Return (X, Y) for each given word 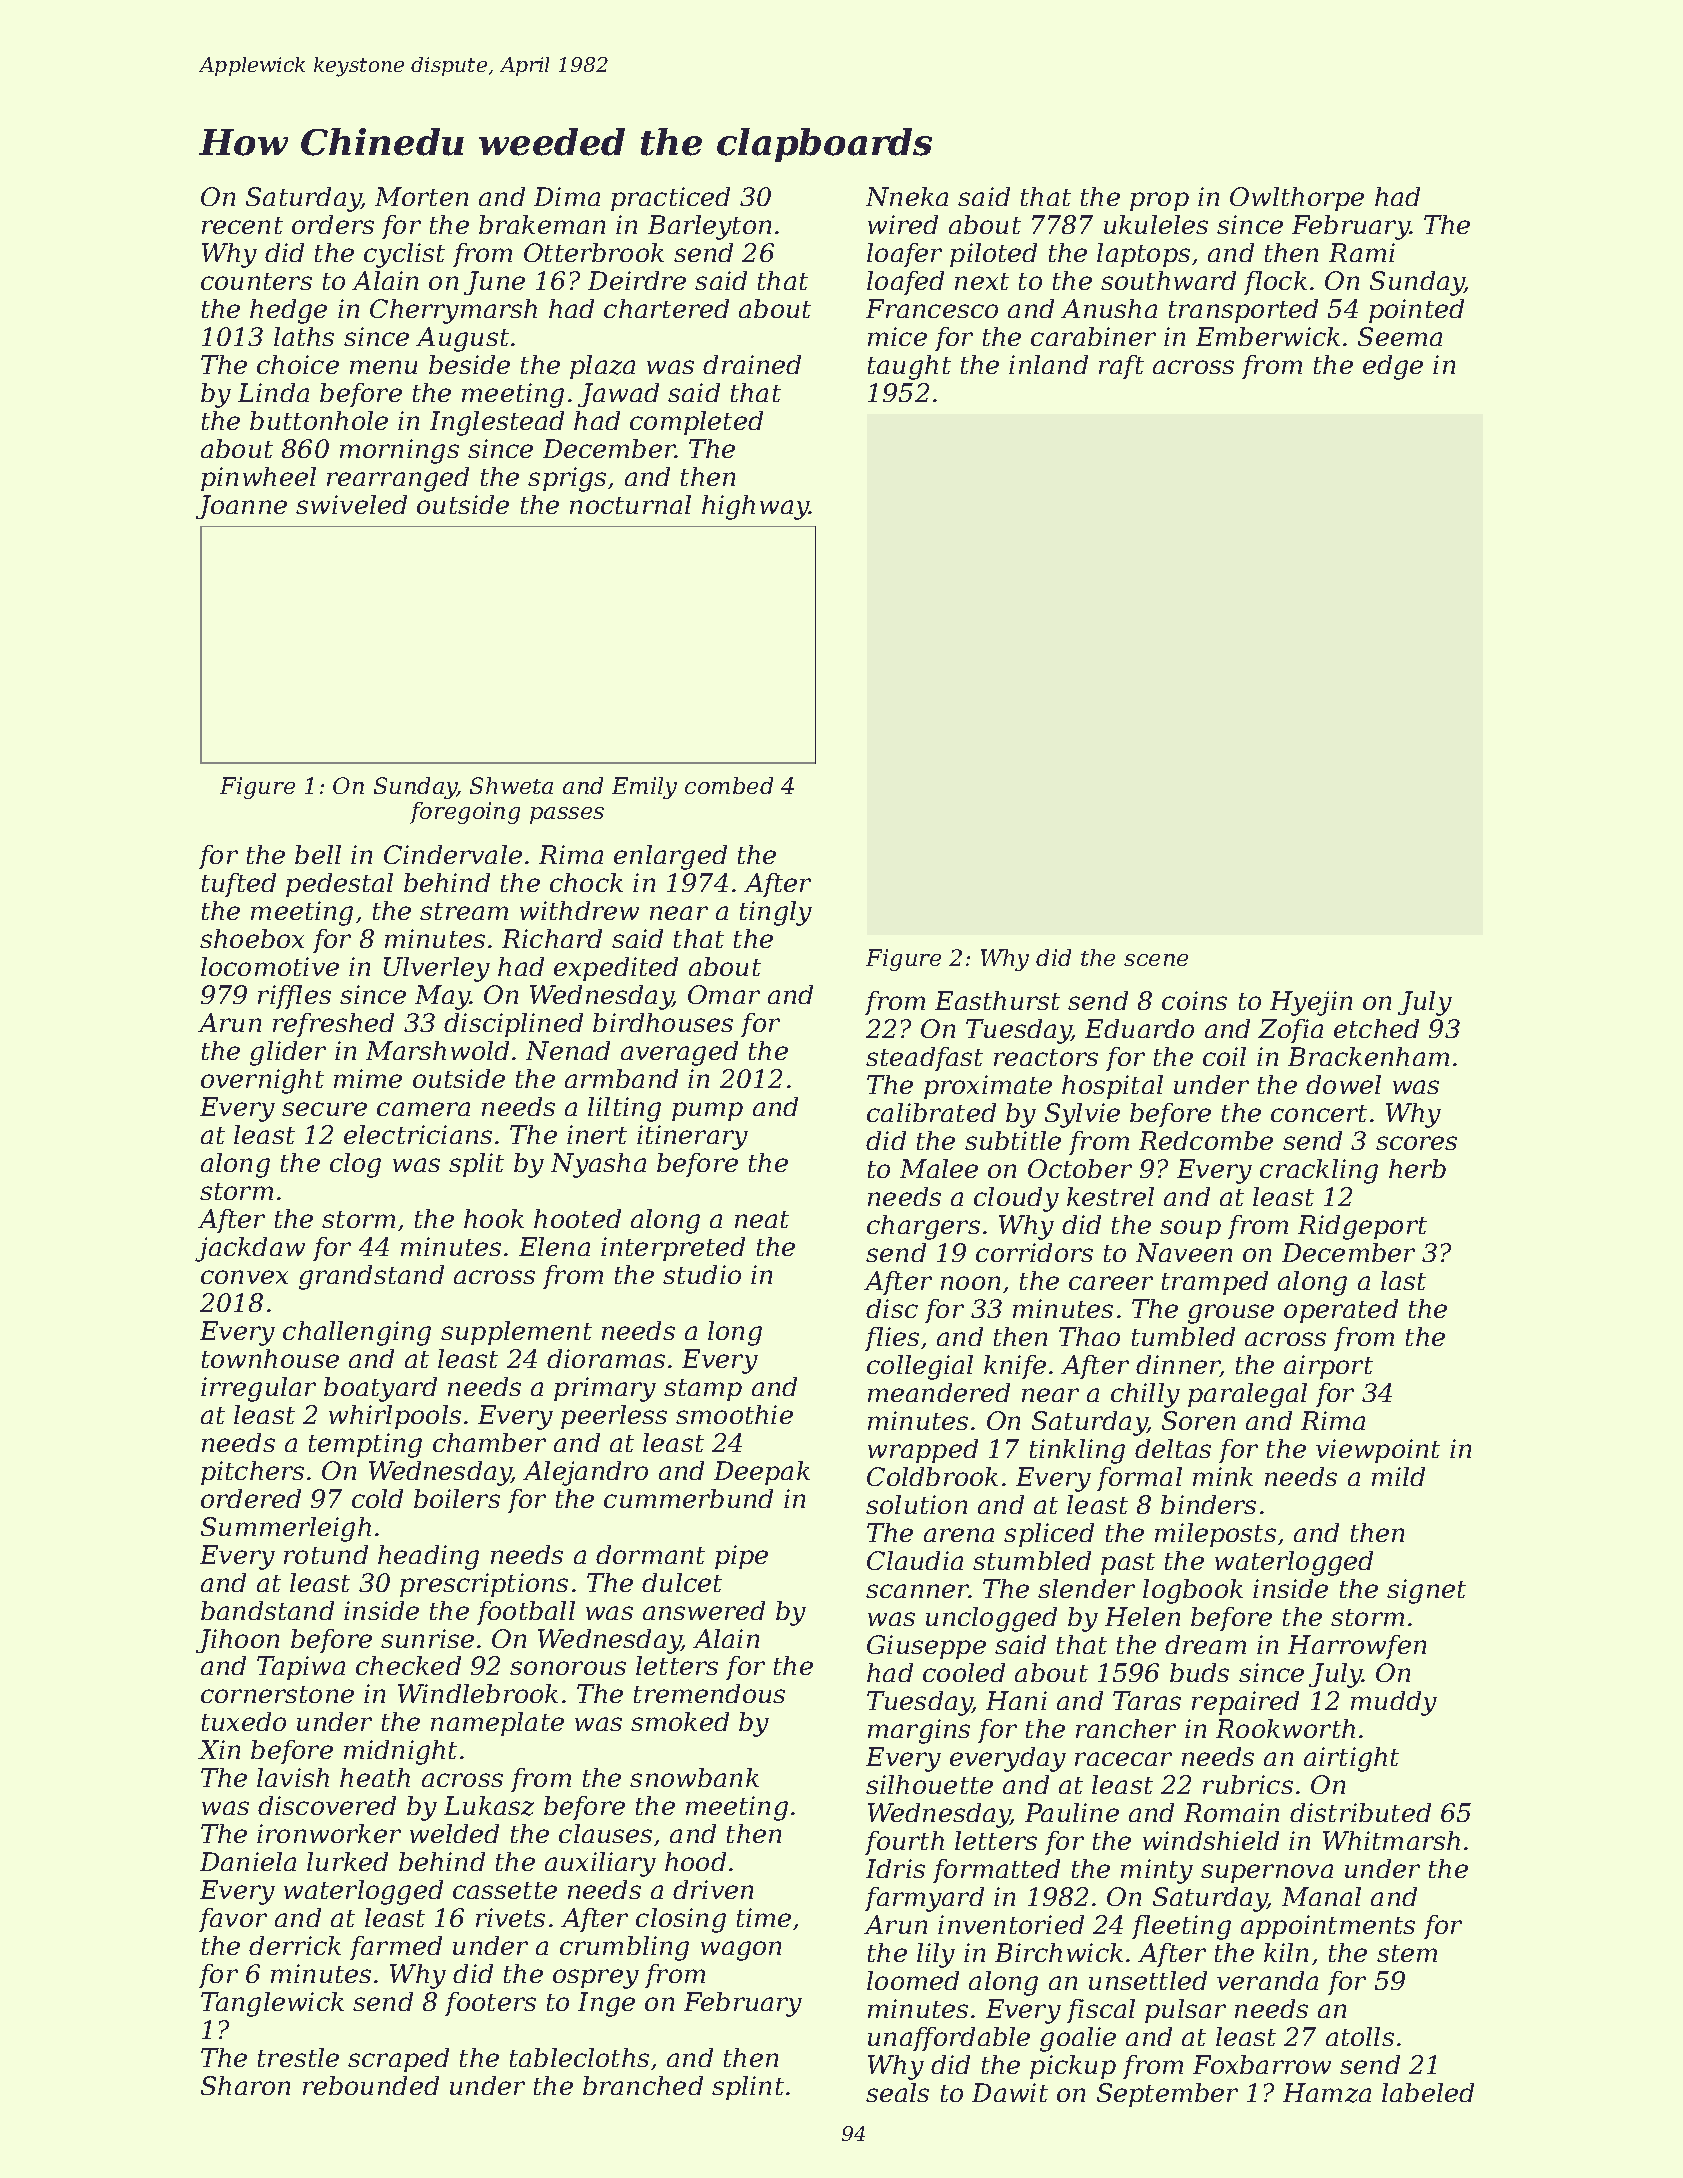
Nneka (907, 196)
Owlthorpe (1297, 199)
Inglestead (497, 423)
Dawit (1010, 2092)
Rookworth (1285, 1728)
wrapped (923, 1451)
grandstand (371, 1277)
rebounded (371, 2085)
